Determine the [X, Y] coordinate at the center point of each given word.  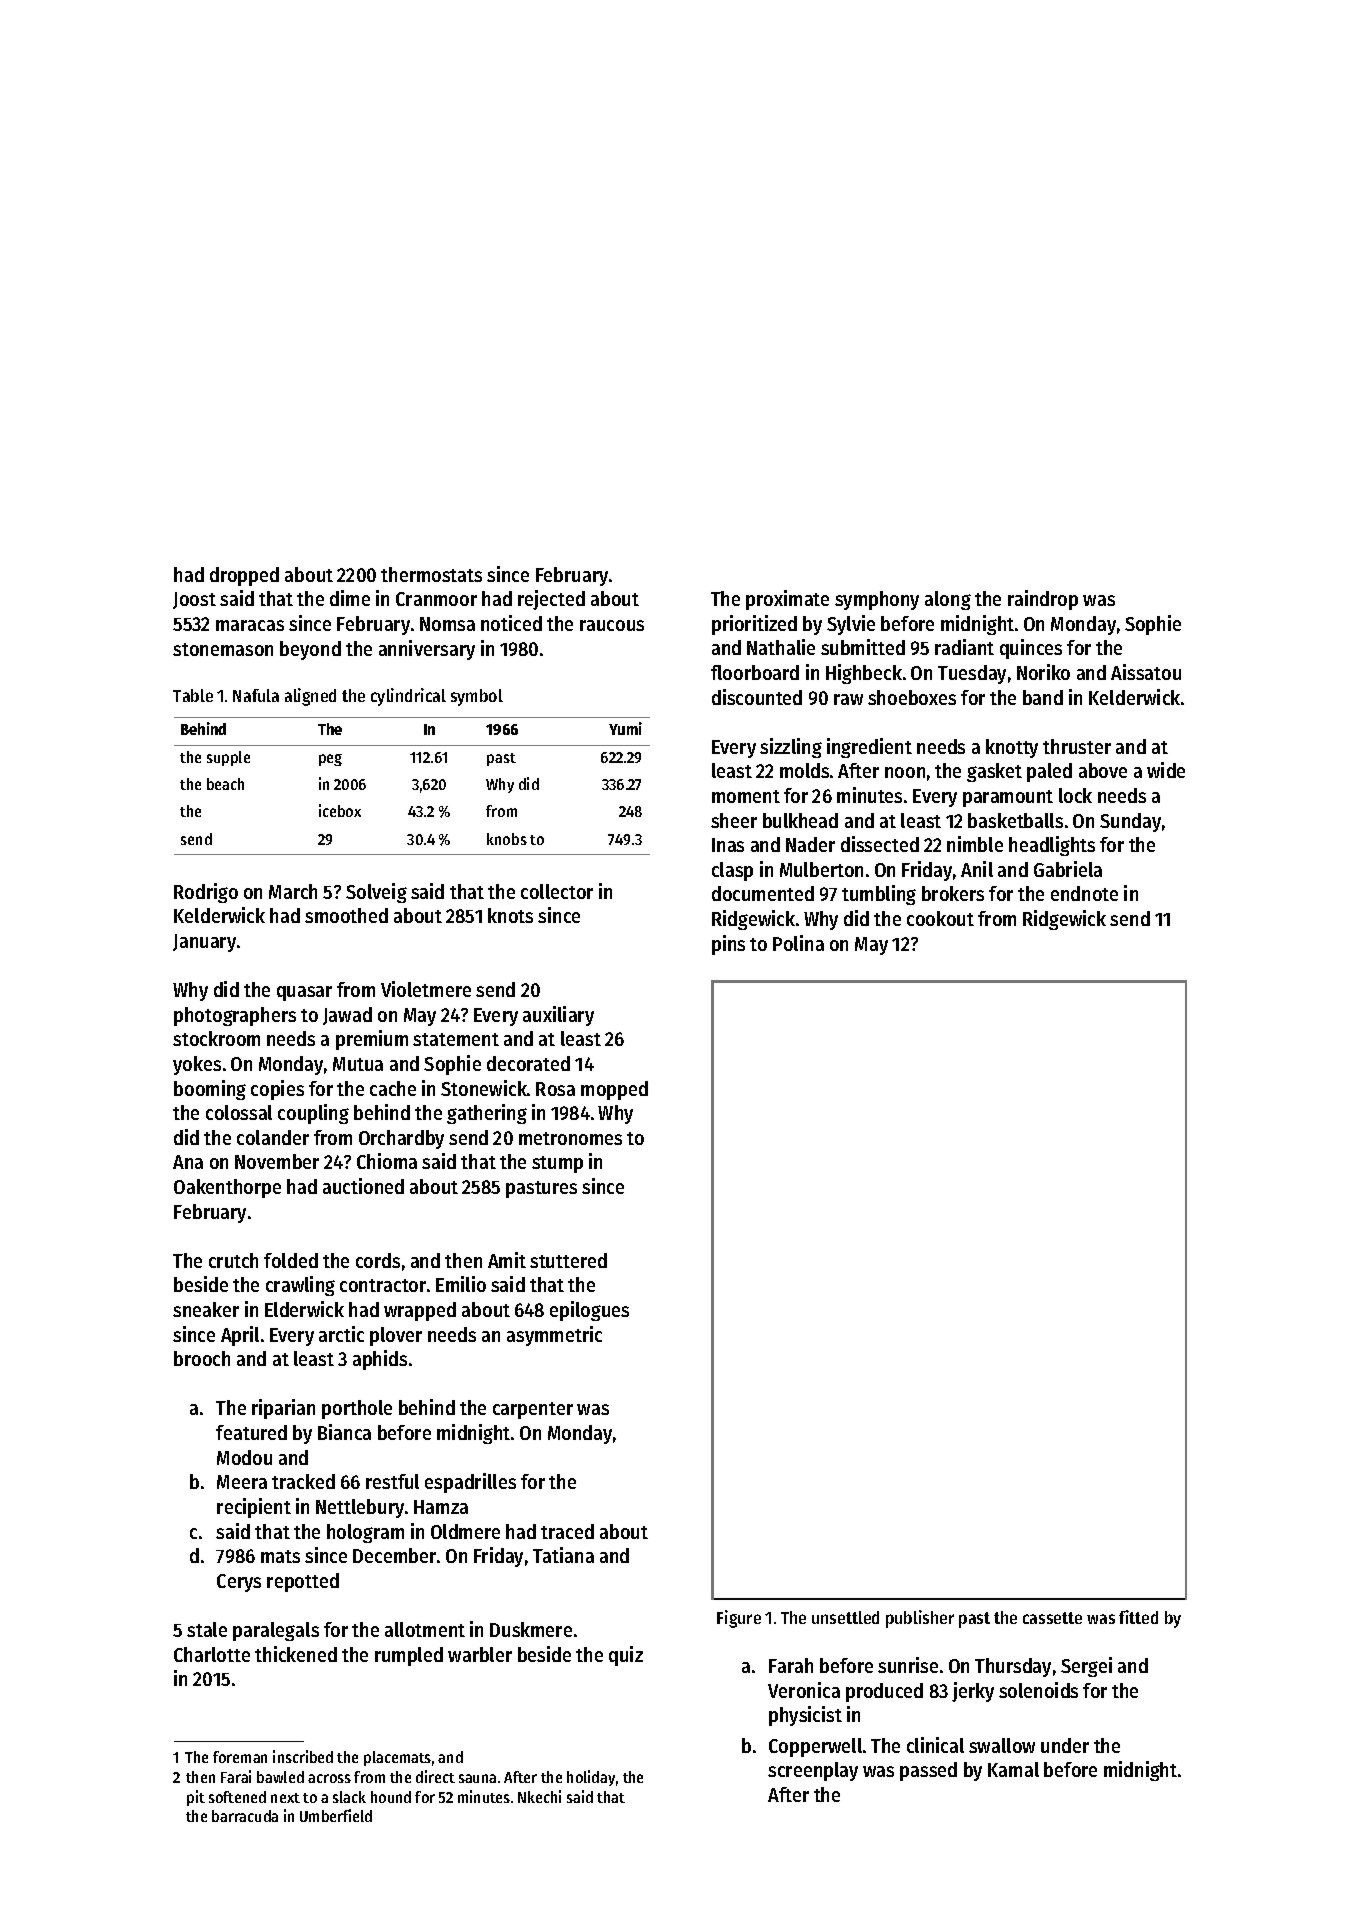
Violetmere [426, 989]
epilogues [589, 1311]
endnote [1084, 893]
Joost [194, 600]
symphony [877, 600]
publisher [920, 1619]
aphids [380, 1360]
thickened [296, 1654]
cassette [1052, 1618]
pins [728, 945]
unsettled [845, 1617]
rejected [551, 600]
